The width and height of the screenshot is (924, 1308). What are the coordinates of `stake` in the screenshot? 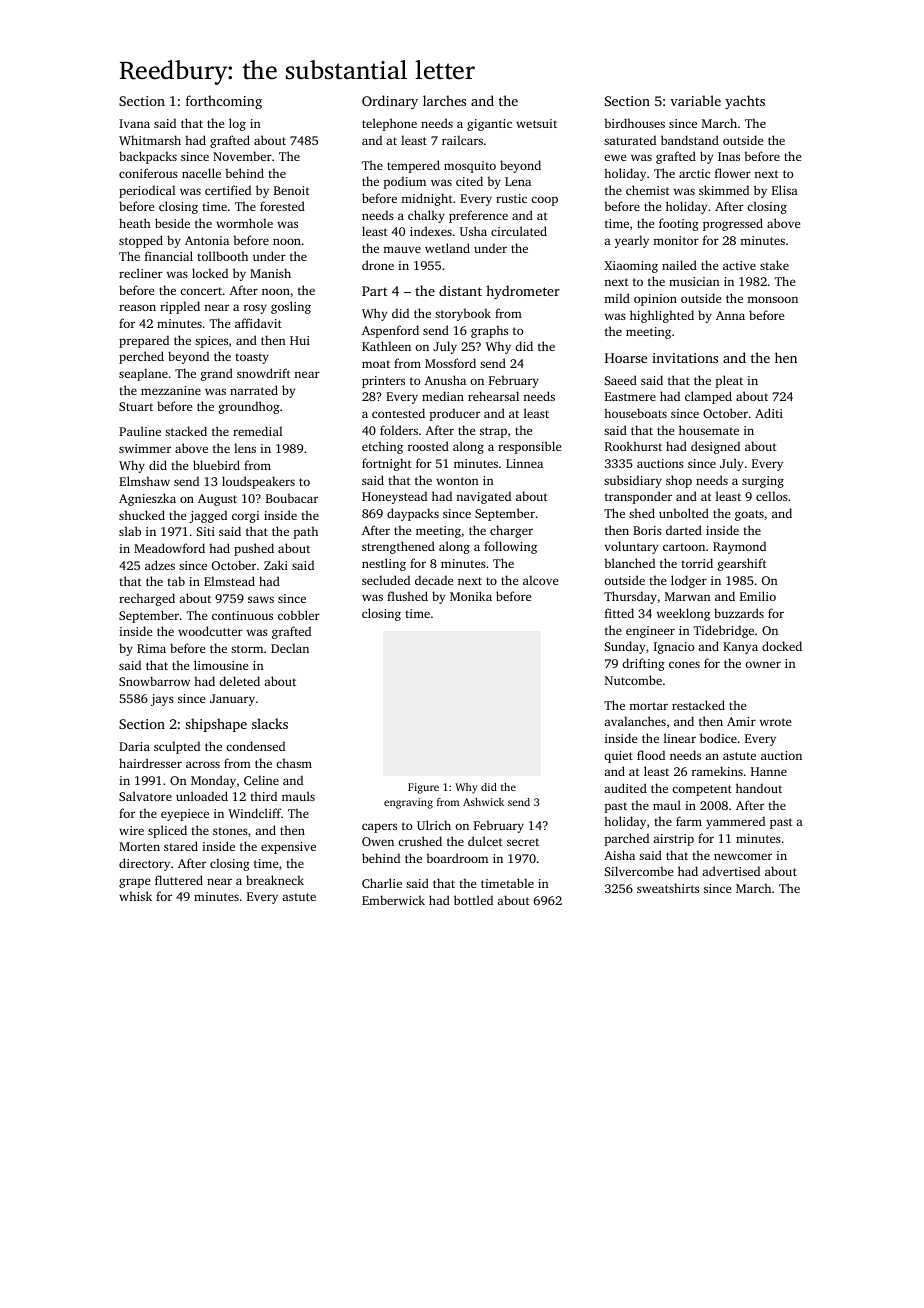 It's located at (774, 265).
